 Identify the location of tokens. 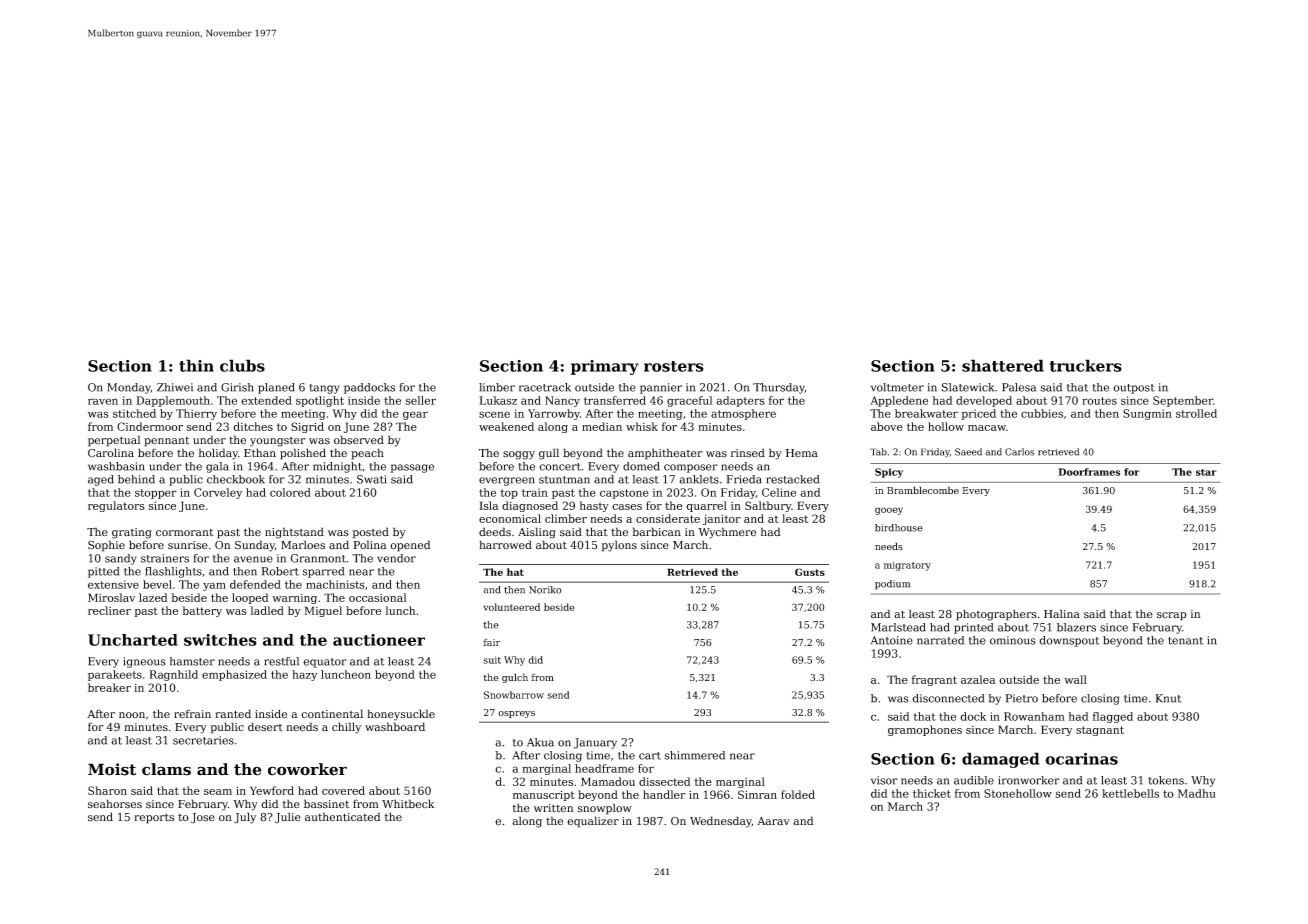
(1166, 780).
